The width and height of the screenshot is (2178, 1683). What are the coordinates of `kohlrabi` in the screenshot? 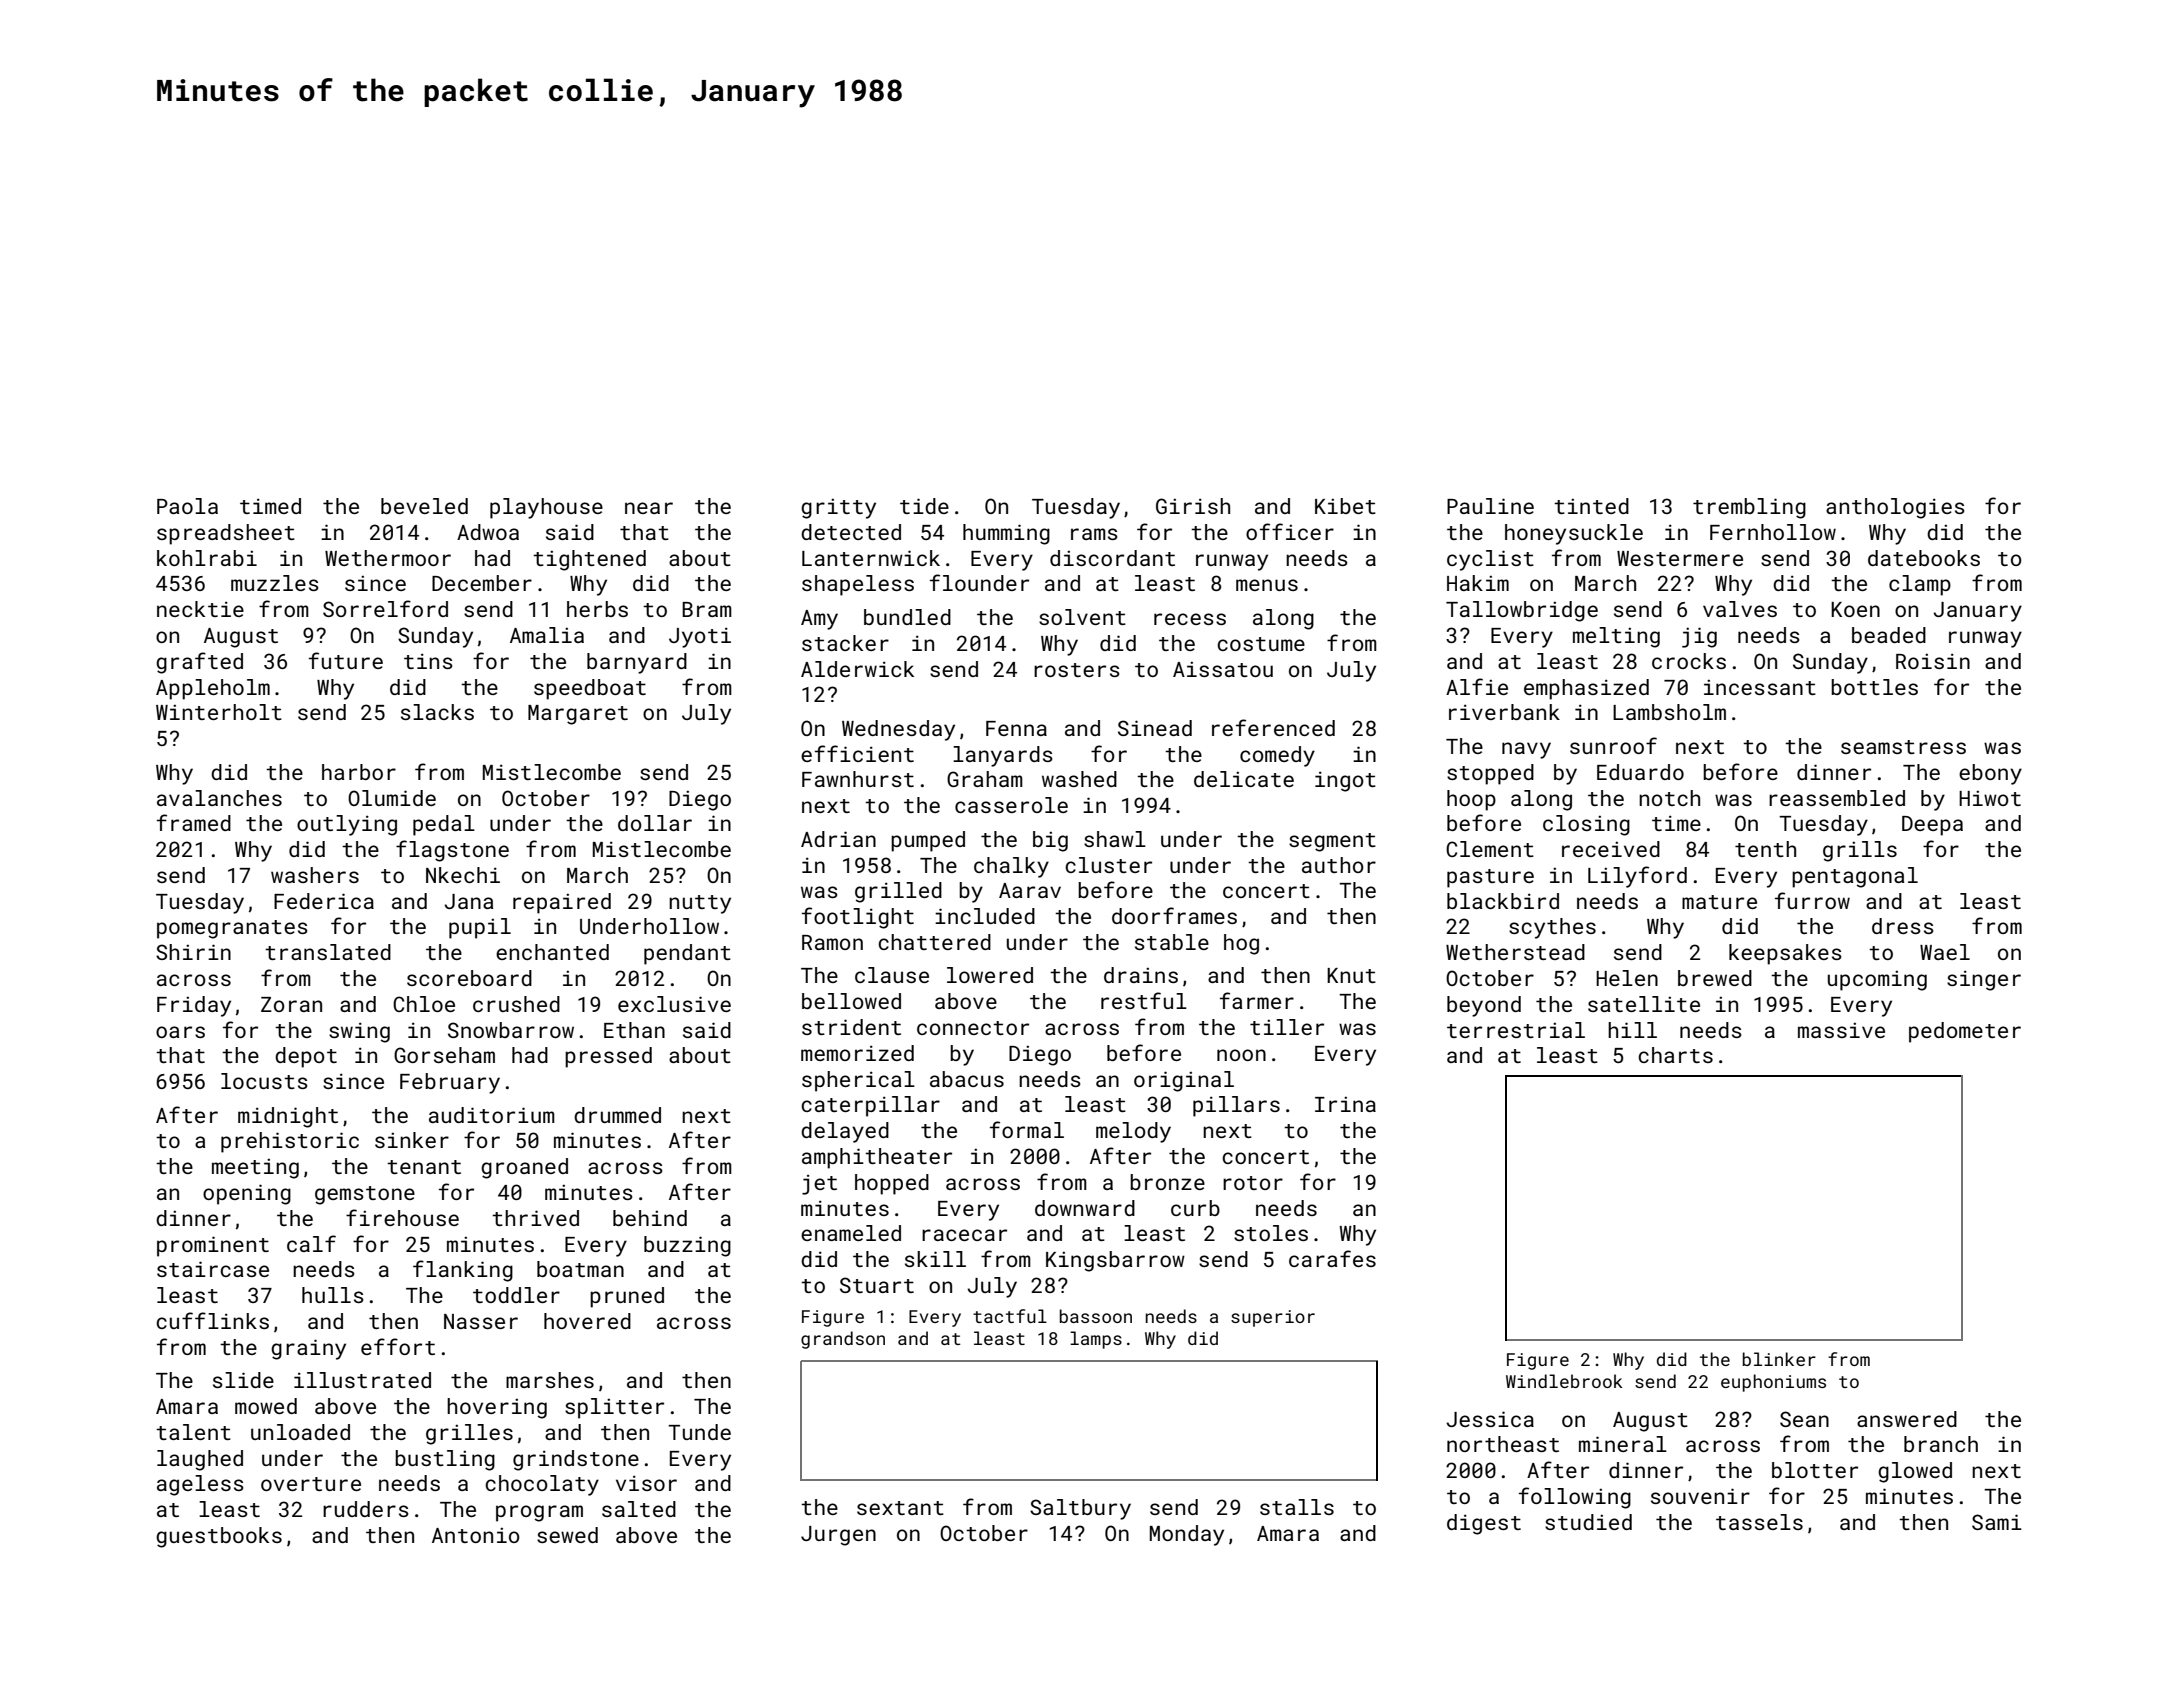 It's located at (207, 558).
